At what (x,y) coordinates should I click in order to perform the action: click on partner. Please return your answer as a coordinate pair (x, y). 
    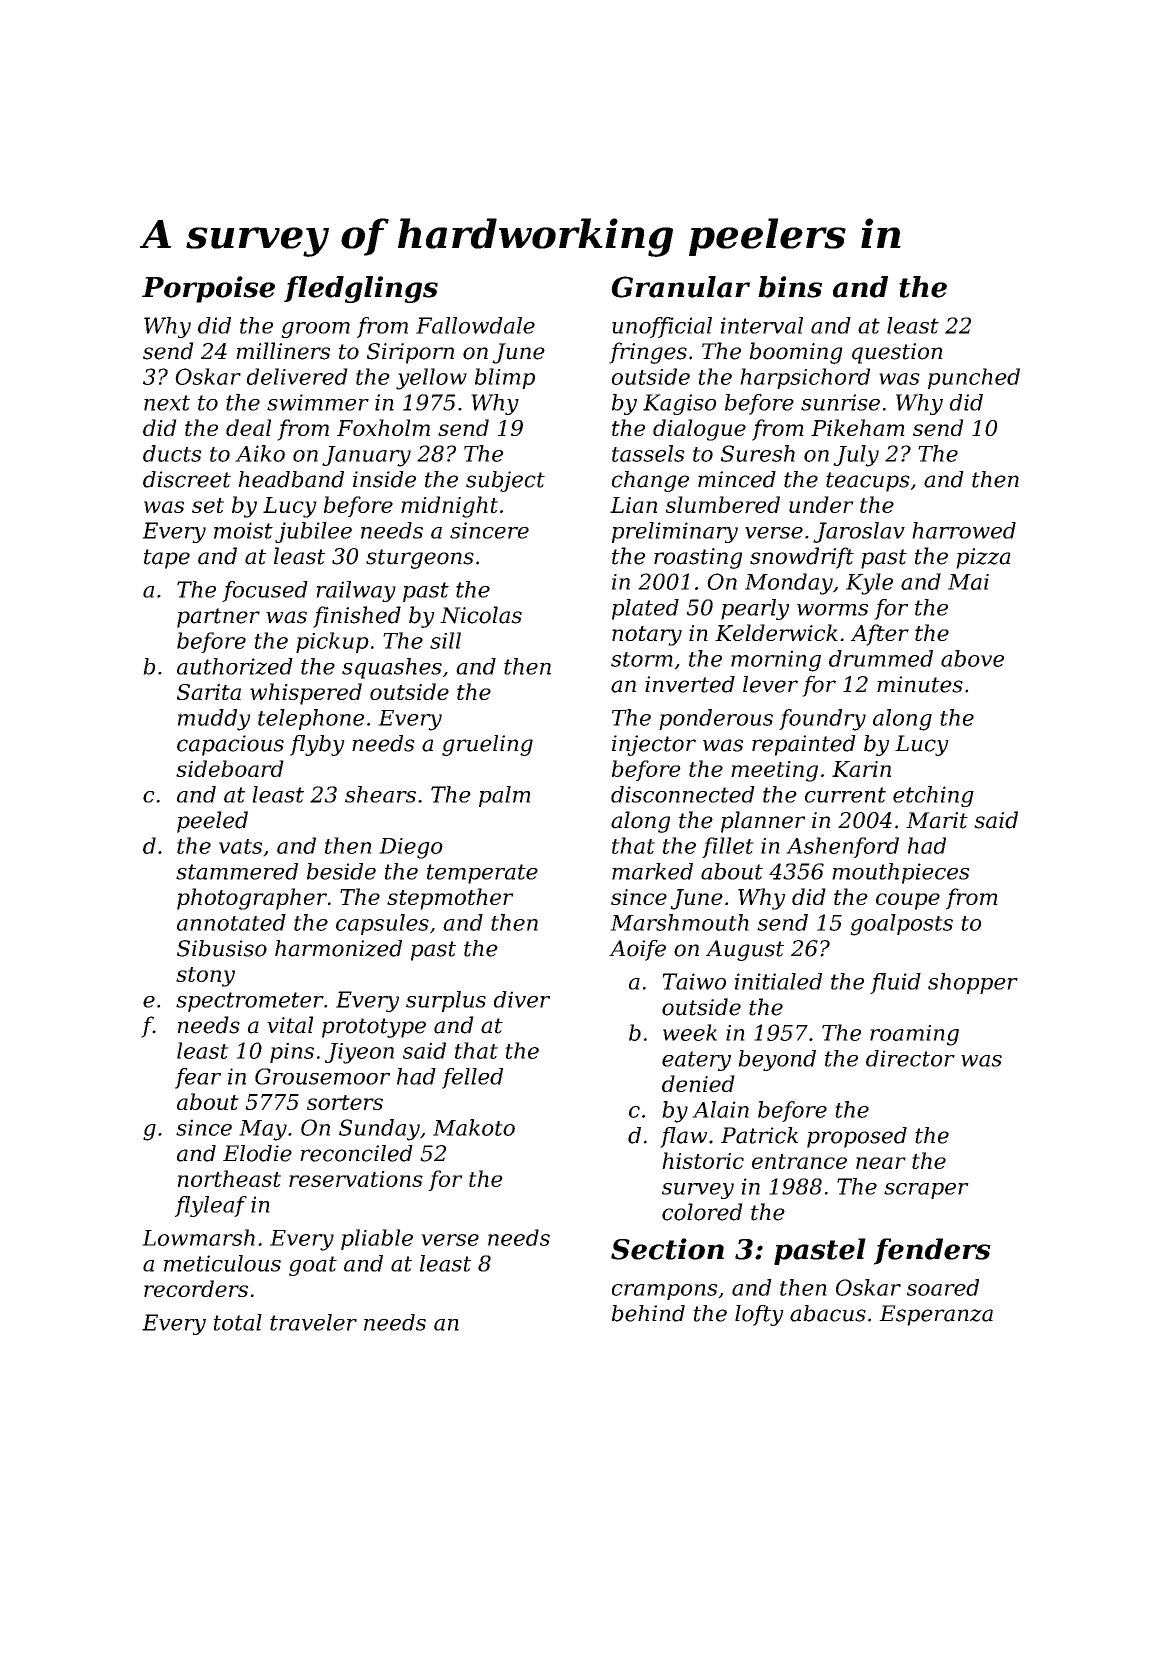
    Looking at the image, I should click on (218, 618).
